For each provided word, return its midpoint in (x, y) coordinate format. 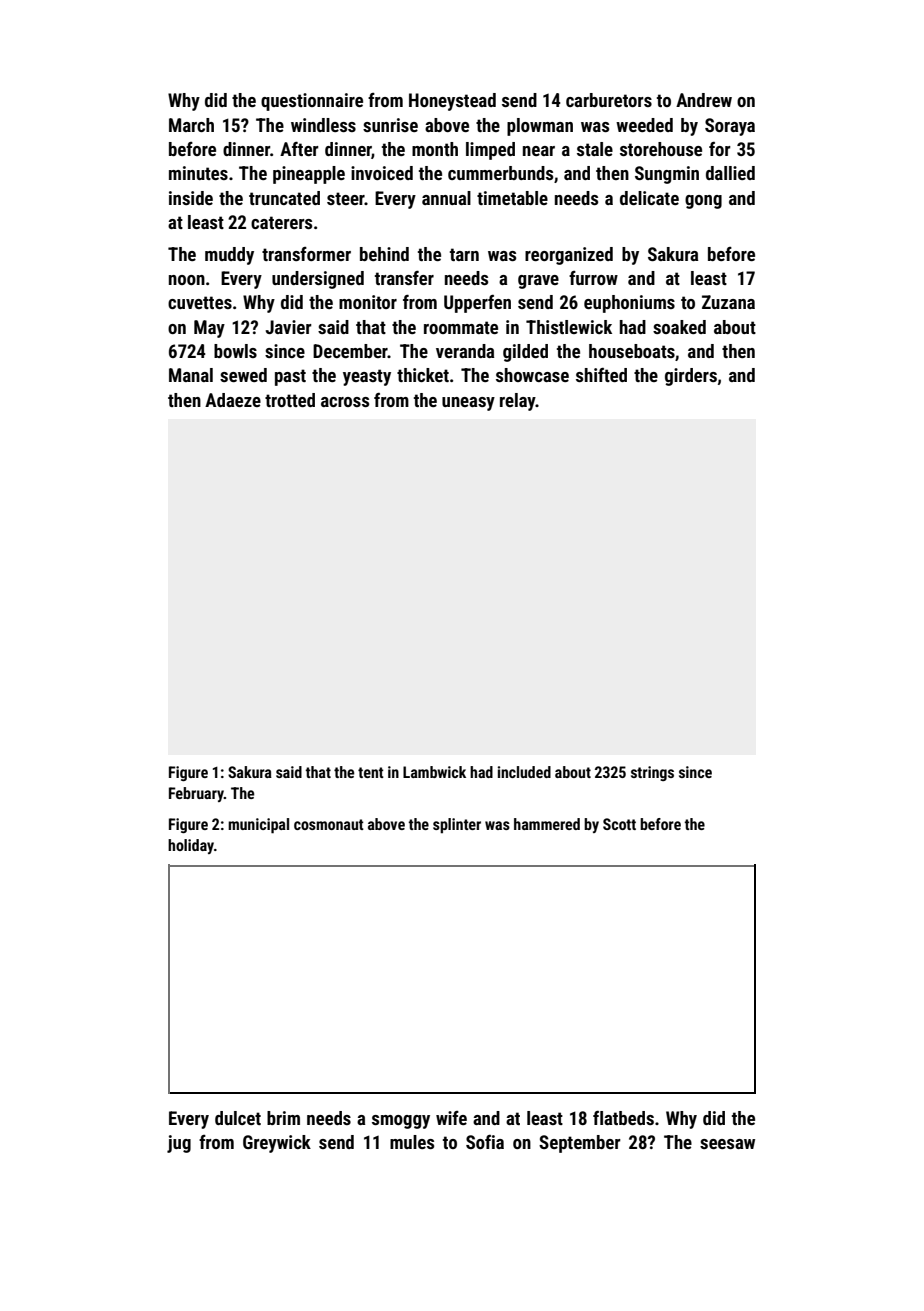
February (196, 794)
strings (652, 773)
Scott (619, 824)
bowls (235, 351)
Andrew (704, 100)
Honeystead (452, 102)
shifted (601, 375)
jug (179, 1144)
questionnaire (312, 102)
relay (518, 402)
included (524, 772)
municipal (258, 826)
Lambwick (434, 772)
